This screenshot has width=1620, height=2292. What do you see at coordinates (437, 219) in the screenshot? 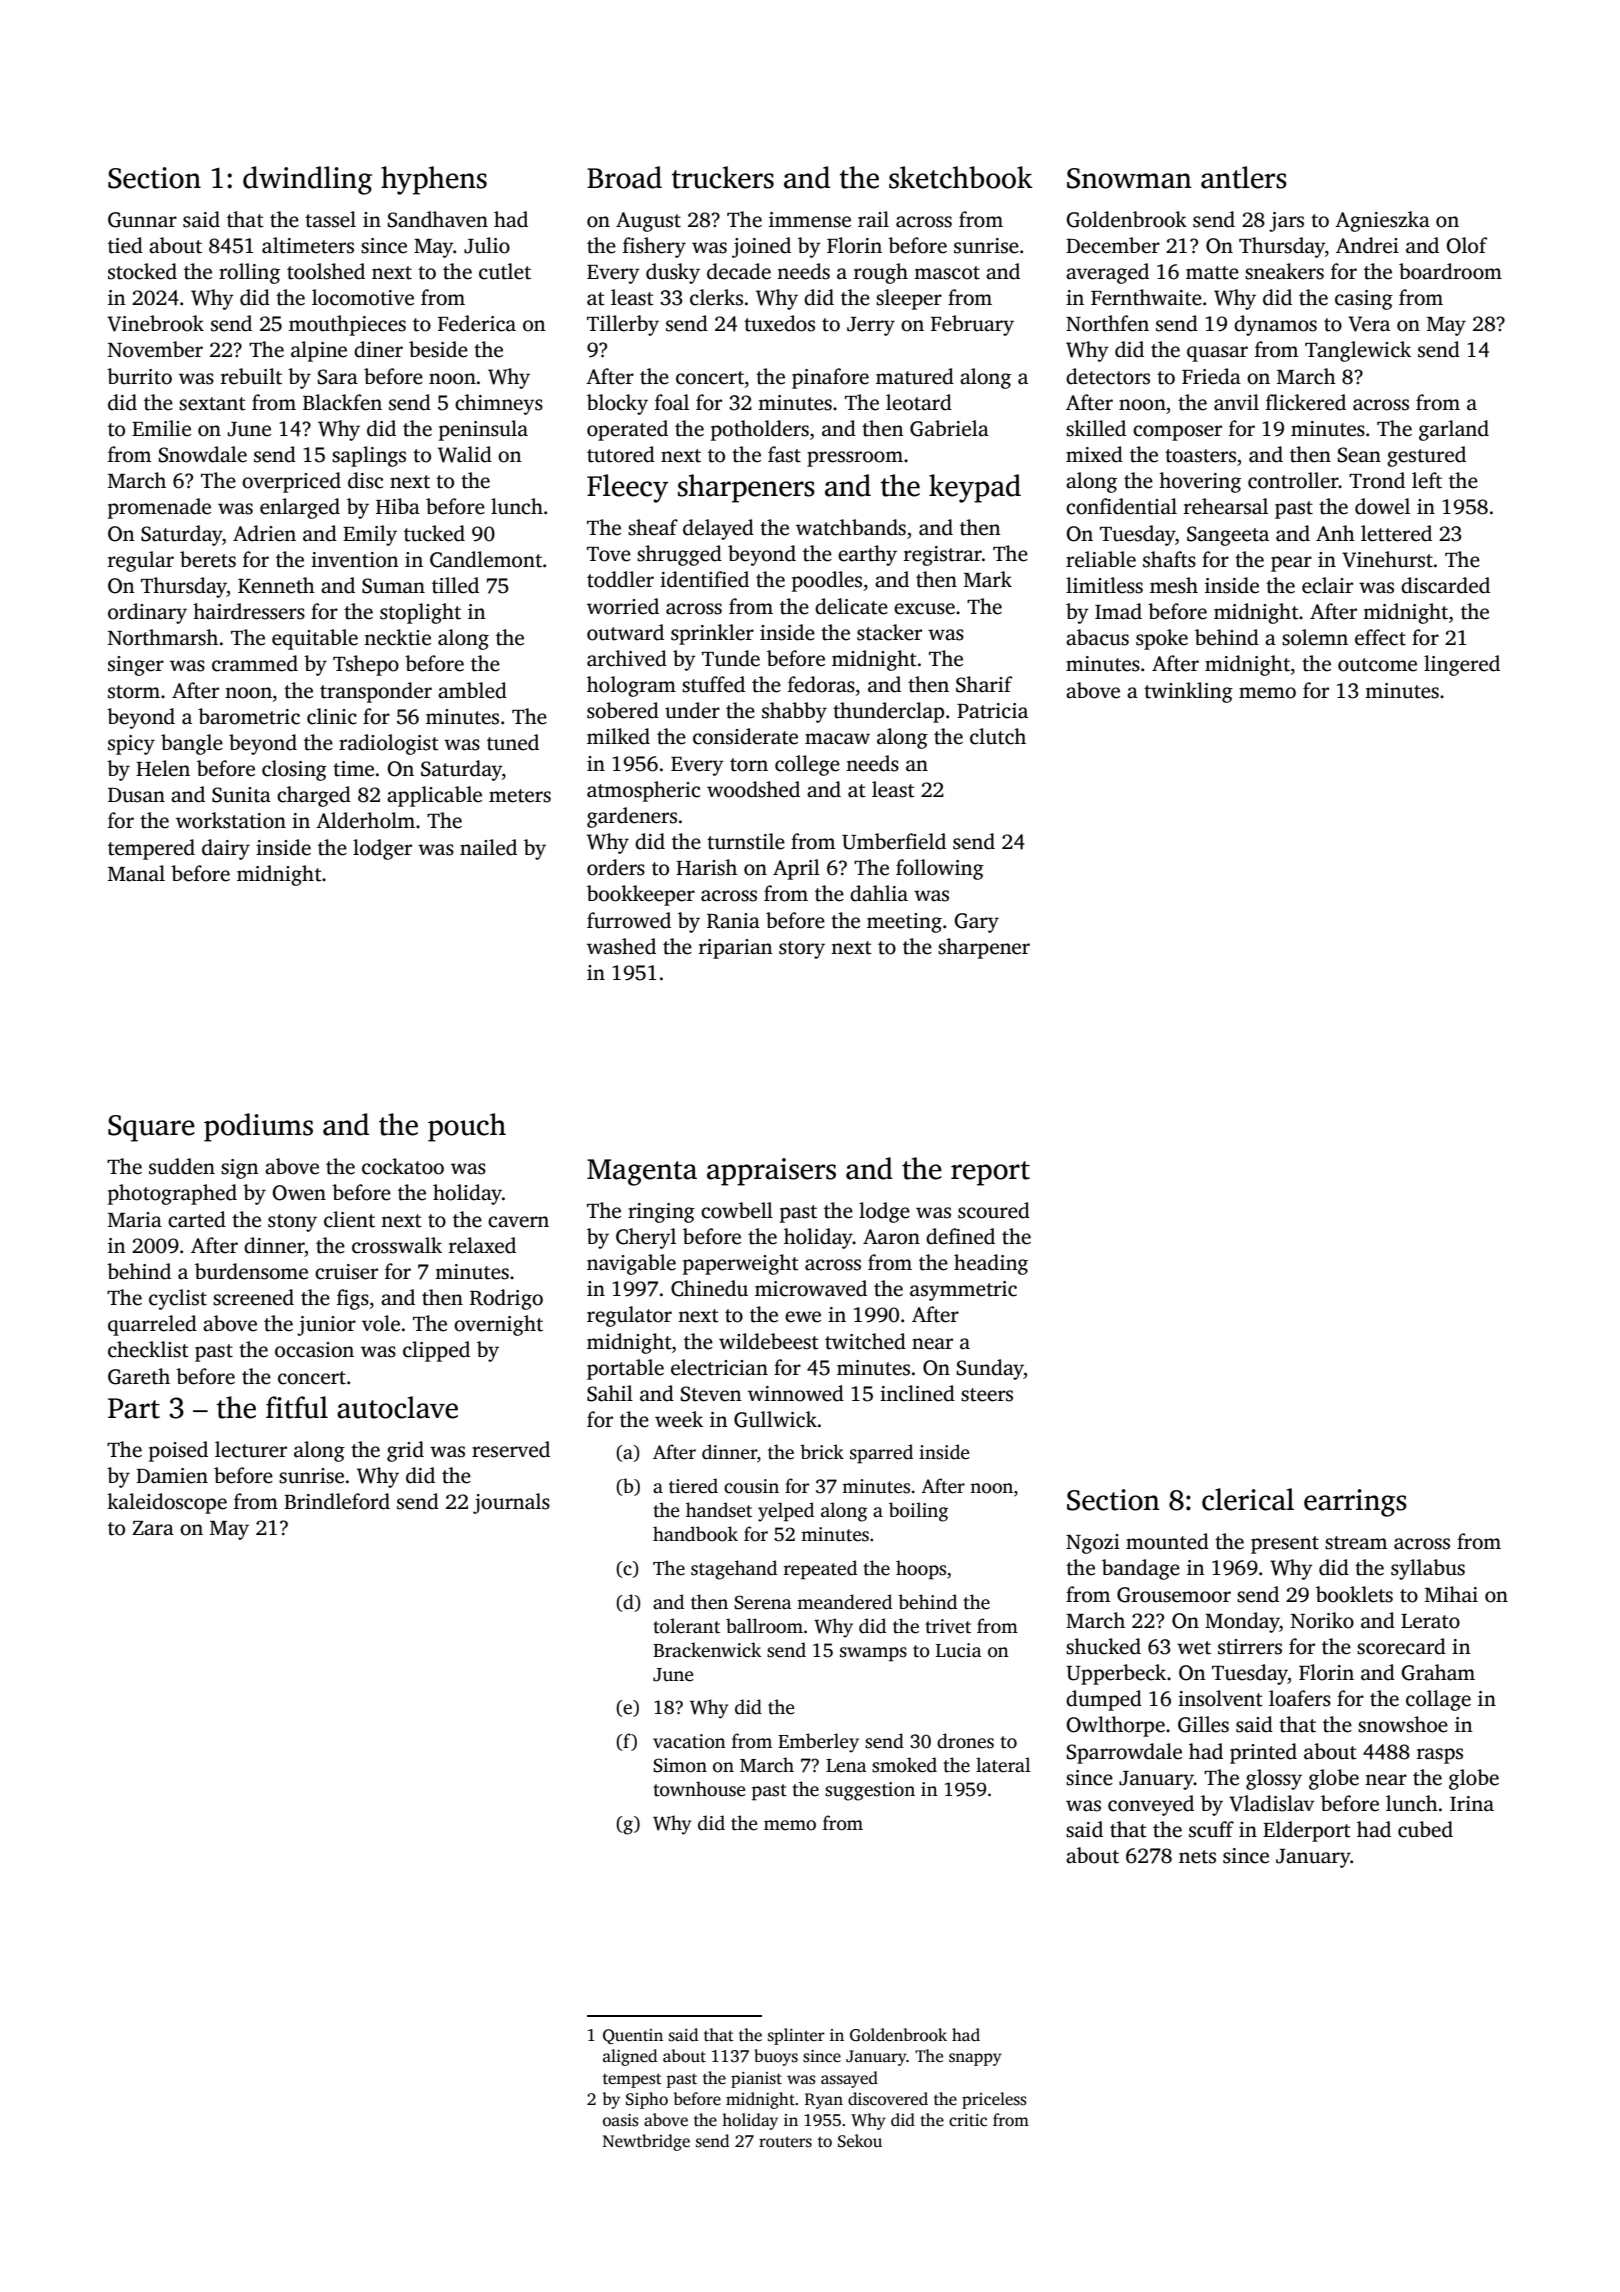
I see `Sandhaven` at bounding box center [437, 219].
